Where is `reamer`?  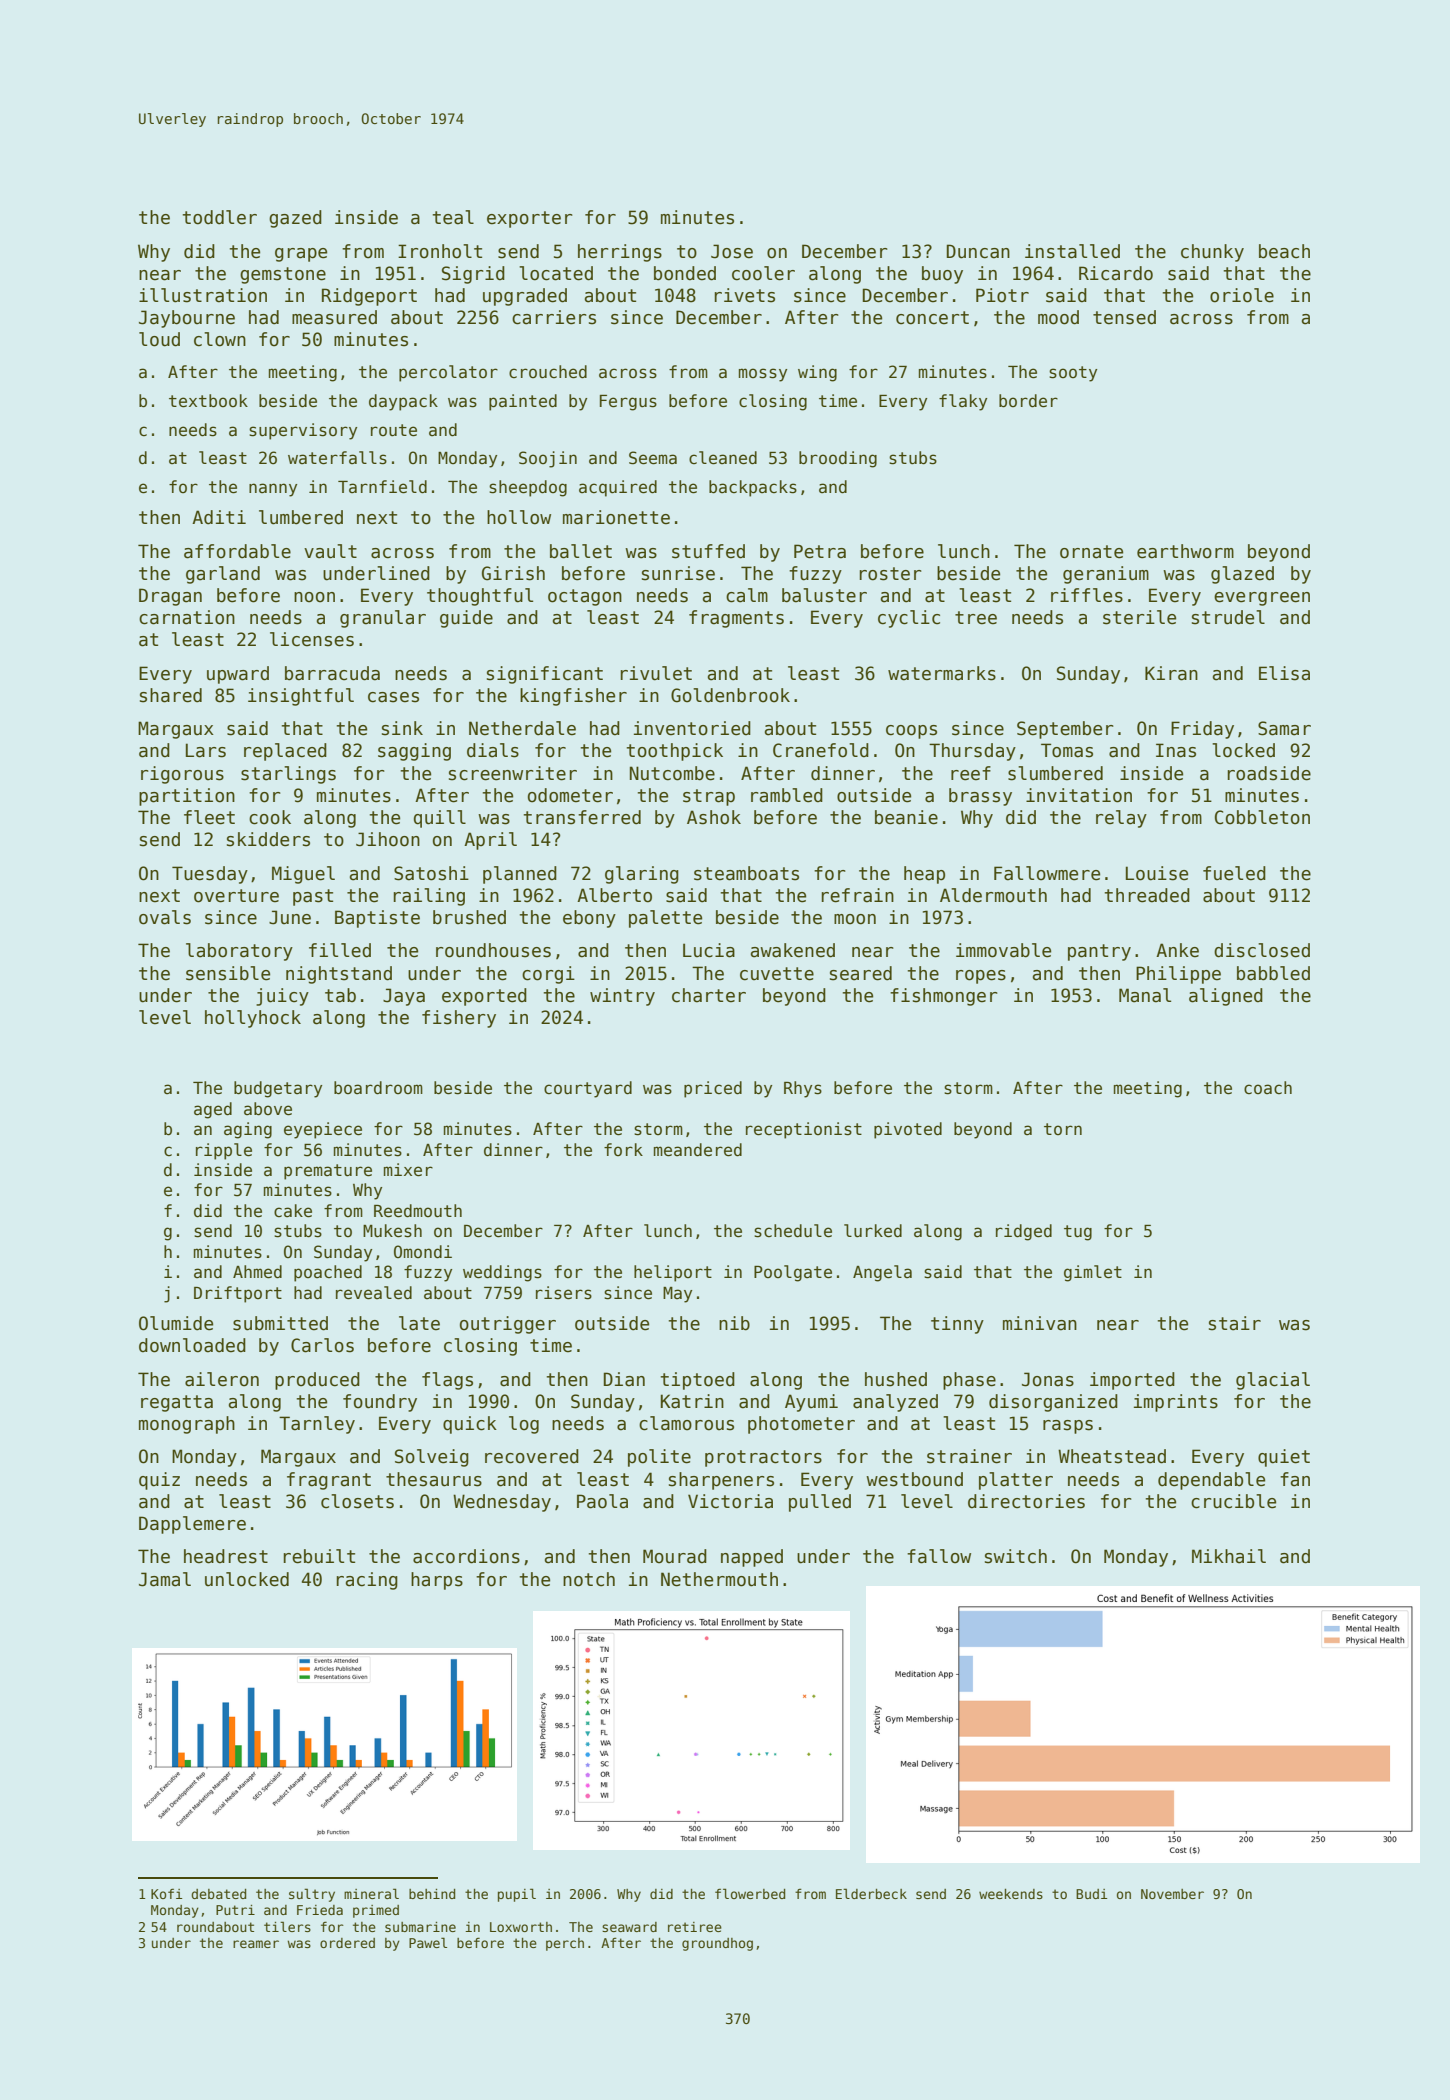 reamer is located at coordinates (256, 1944).
